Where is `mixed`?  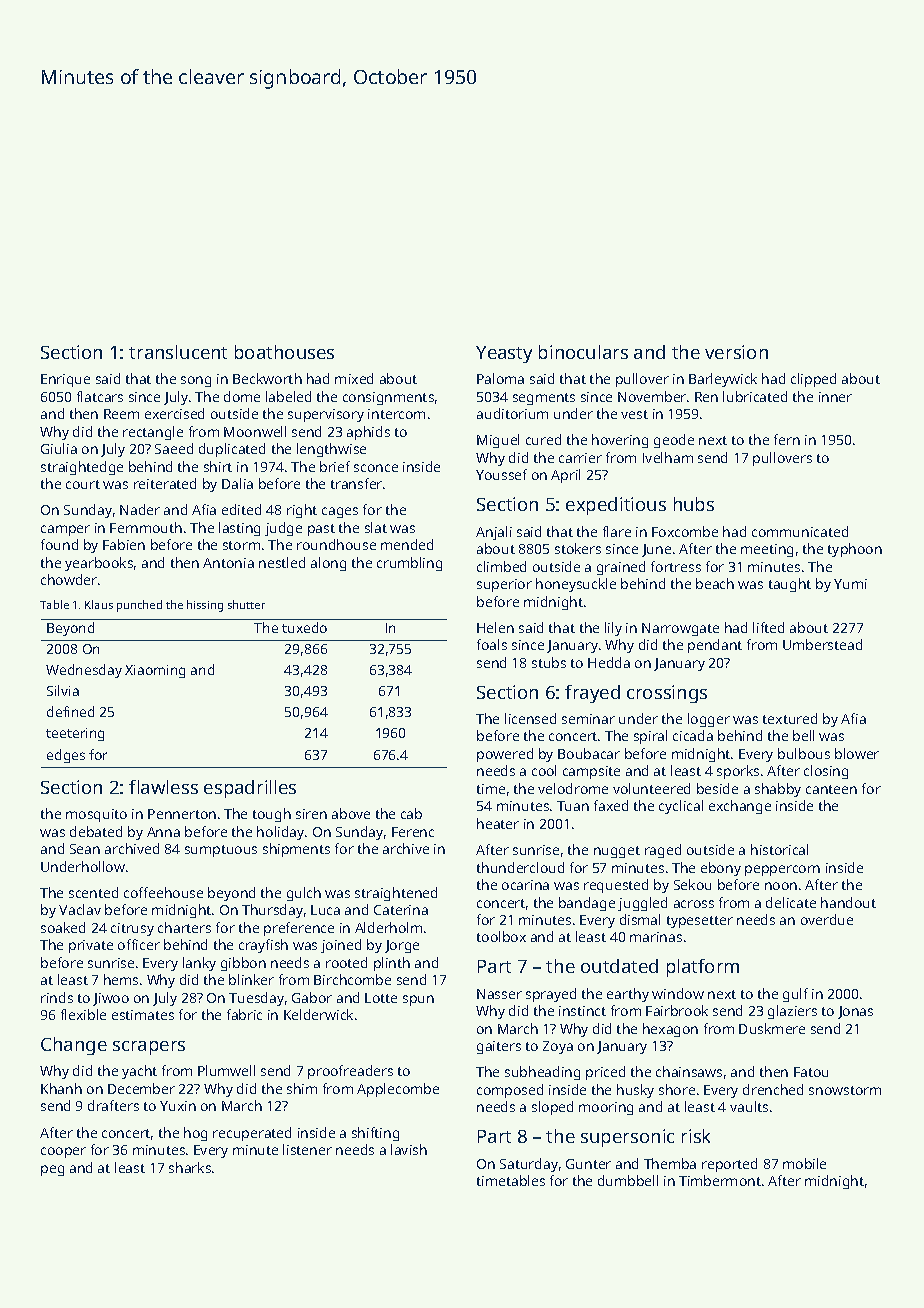 mixed is located at coordinates (354, 378).
